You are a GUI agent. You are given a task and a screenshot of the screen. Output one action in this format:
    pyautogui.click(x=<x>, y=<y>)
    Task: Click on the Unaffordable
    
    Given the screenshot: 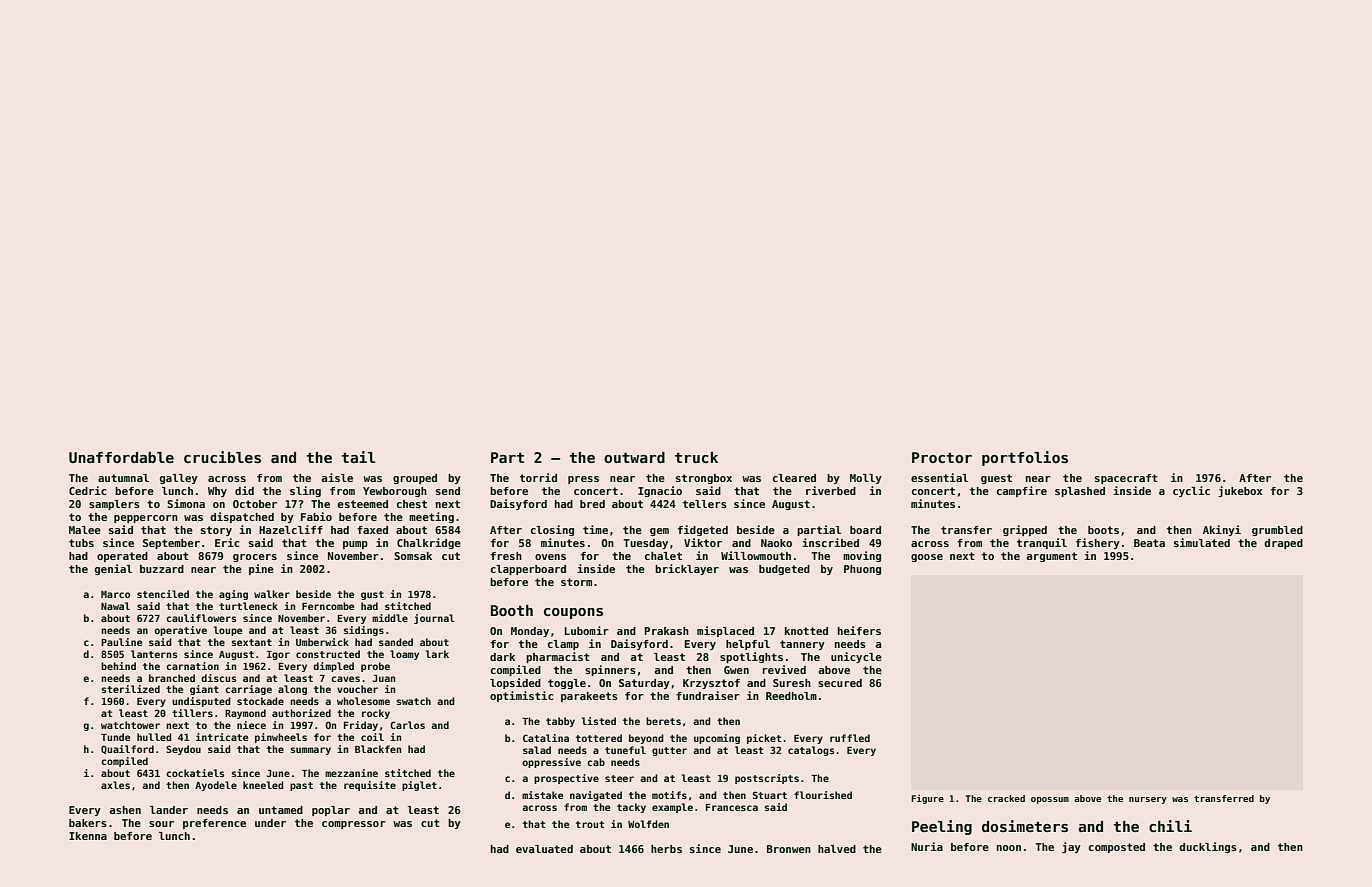 What is the action you would take?
    pyautogui.click(x=121, y=457)
